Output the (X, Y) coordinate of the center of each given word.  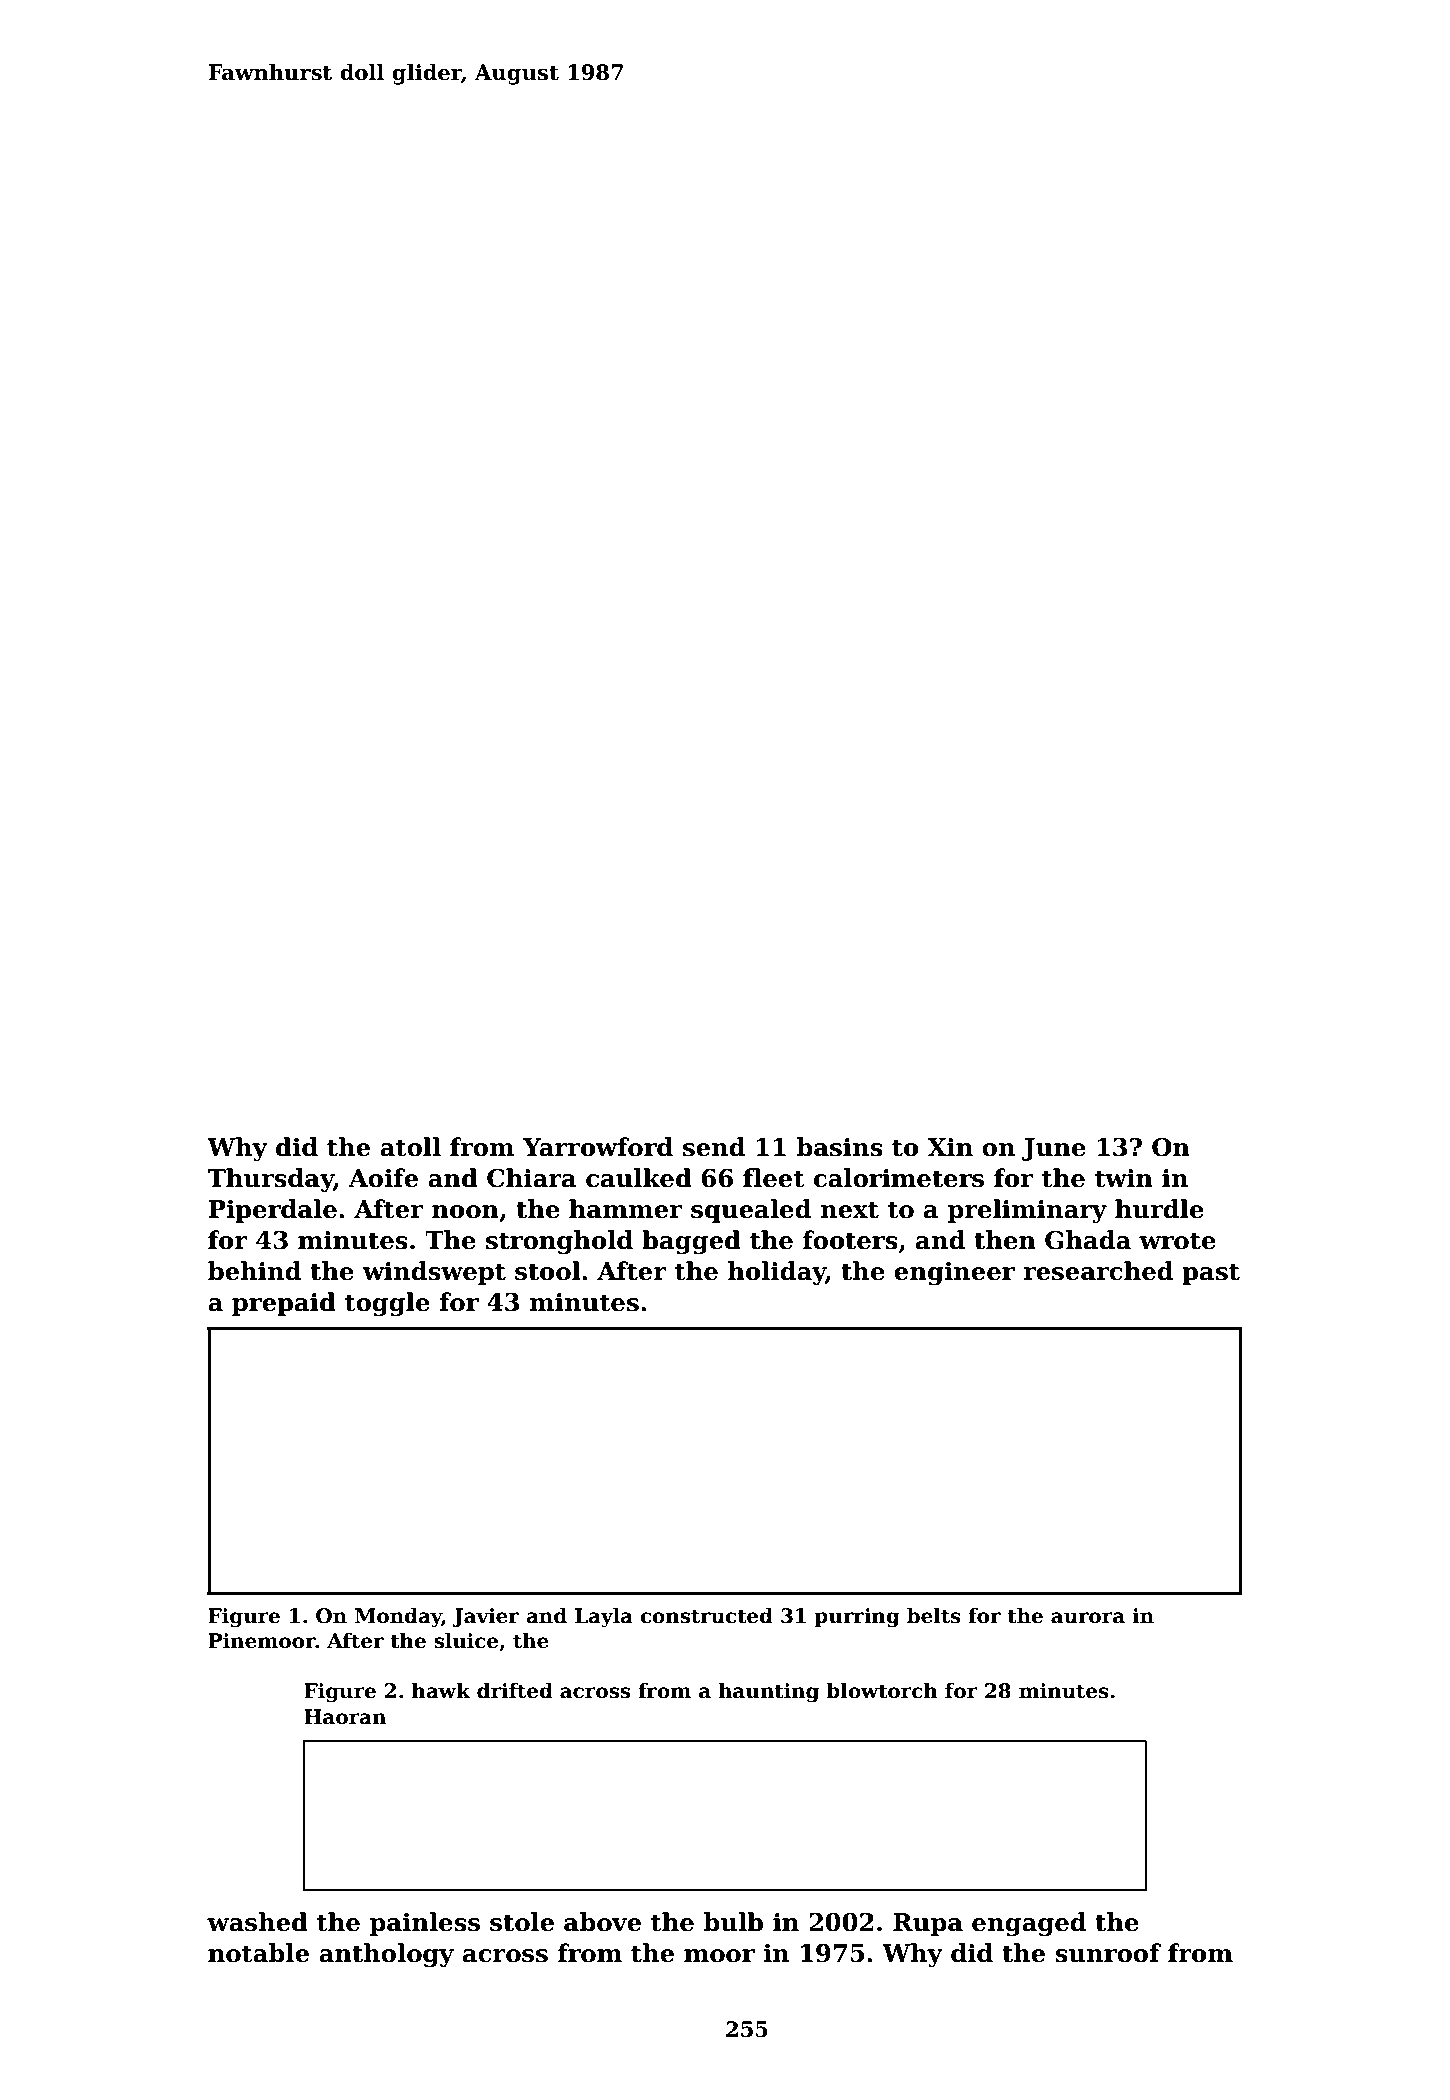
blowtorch (882, 1690)
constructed (706, 1615)
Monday (398, 1617)
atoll (410, 1147)
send (714, 1147)
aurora (1088, 1618)
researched (1098, 1271)
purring (857, 1618)
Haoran (345, 1717)
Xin (950, 1147)
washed (257, 1922)
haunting (768, 1692)
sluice (466, 1640)
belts (934, 1615)
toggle (387, 1304)
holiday (777, 1273)
